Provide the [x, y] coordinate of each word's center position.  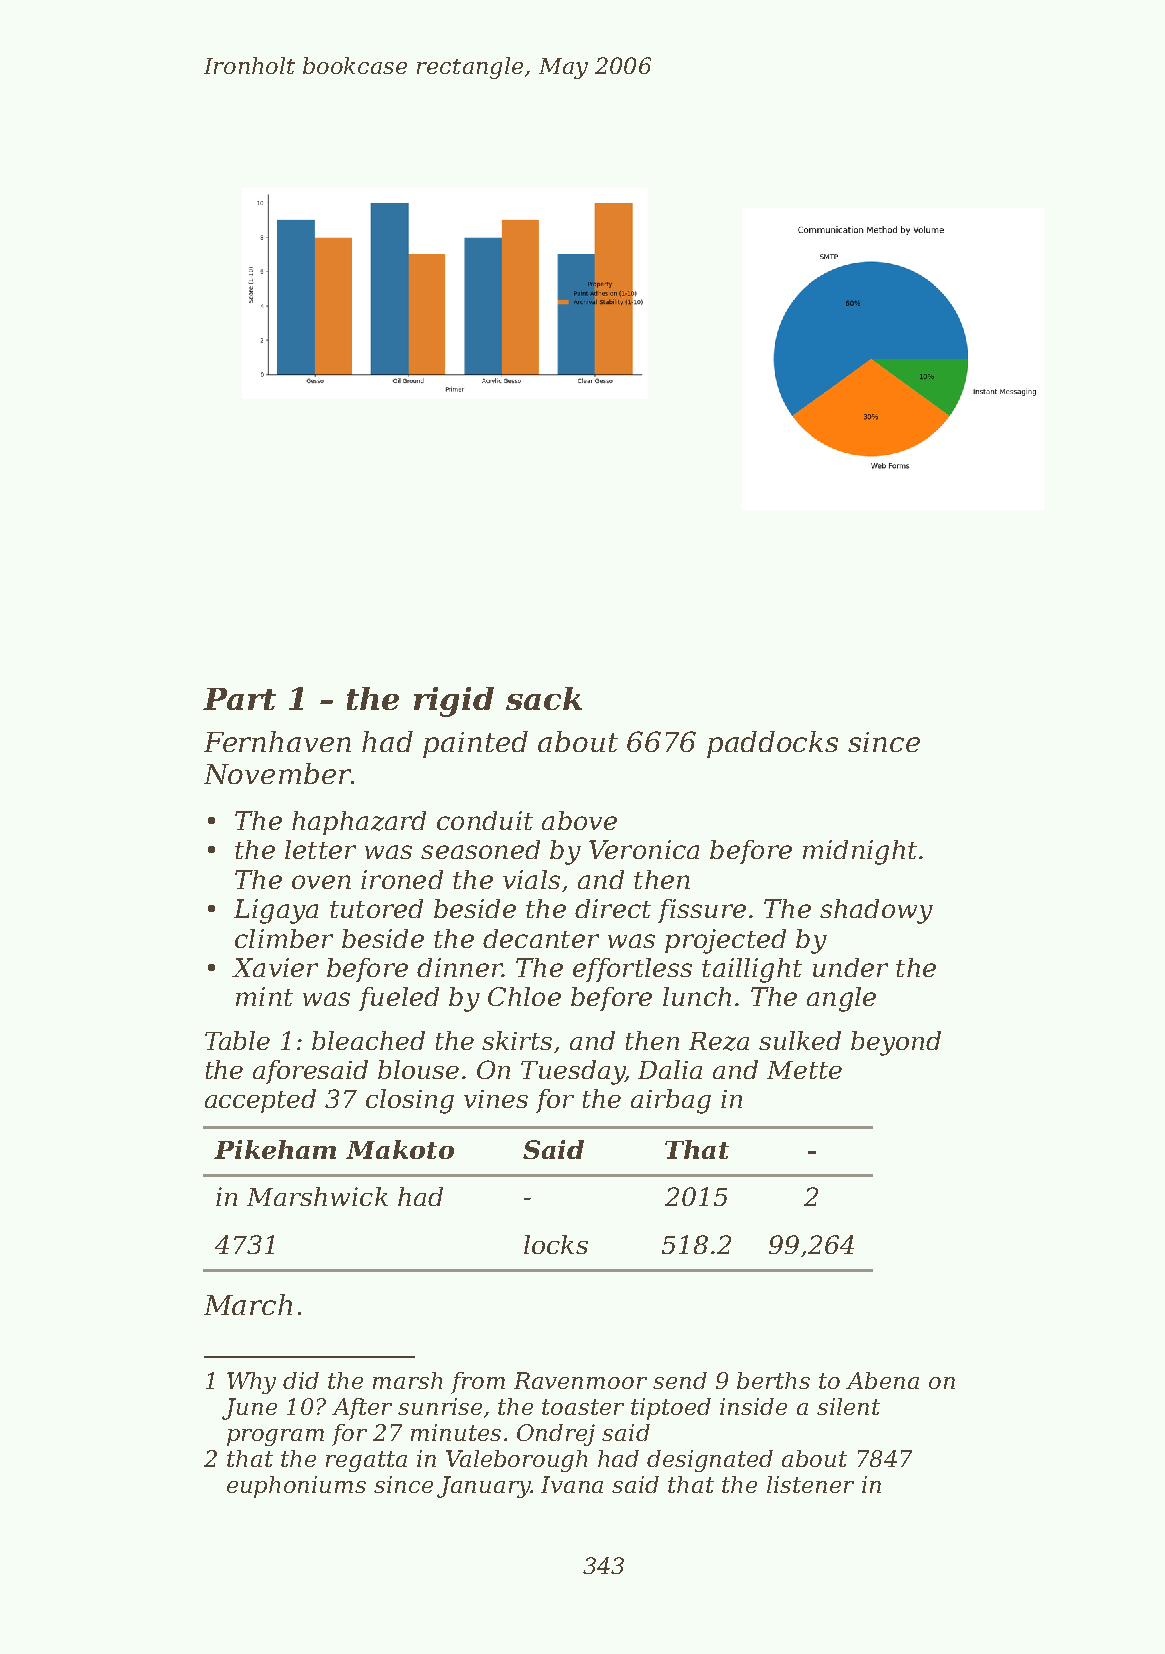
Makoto [400, 1149]
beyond [896, 1043]
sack [544, 698]
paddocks [772, 744]
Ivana [572, 1484]
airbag [671, 1101]
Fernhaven [277, 741]
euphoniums [296, 1487]
